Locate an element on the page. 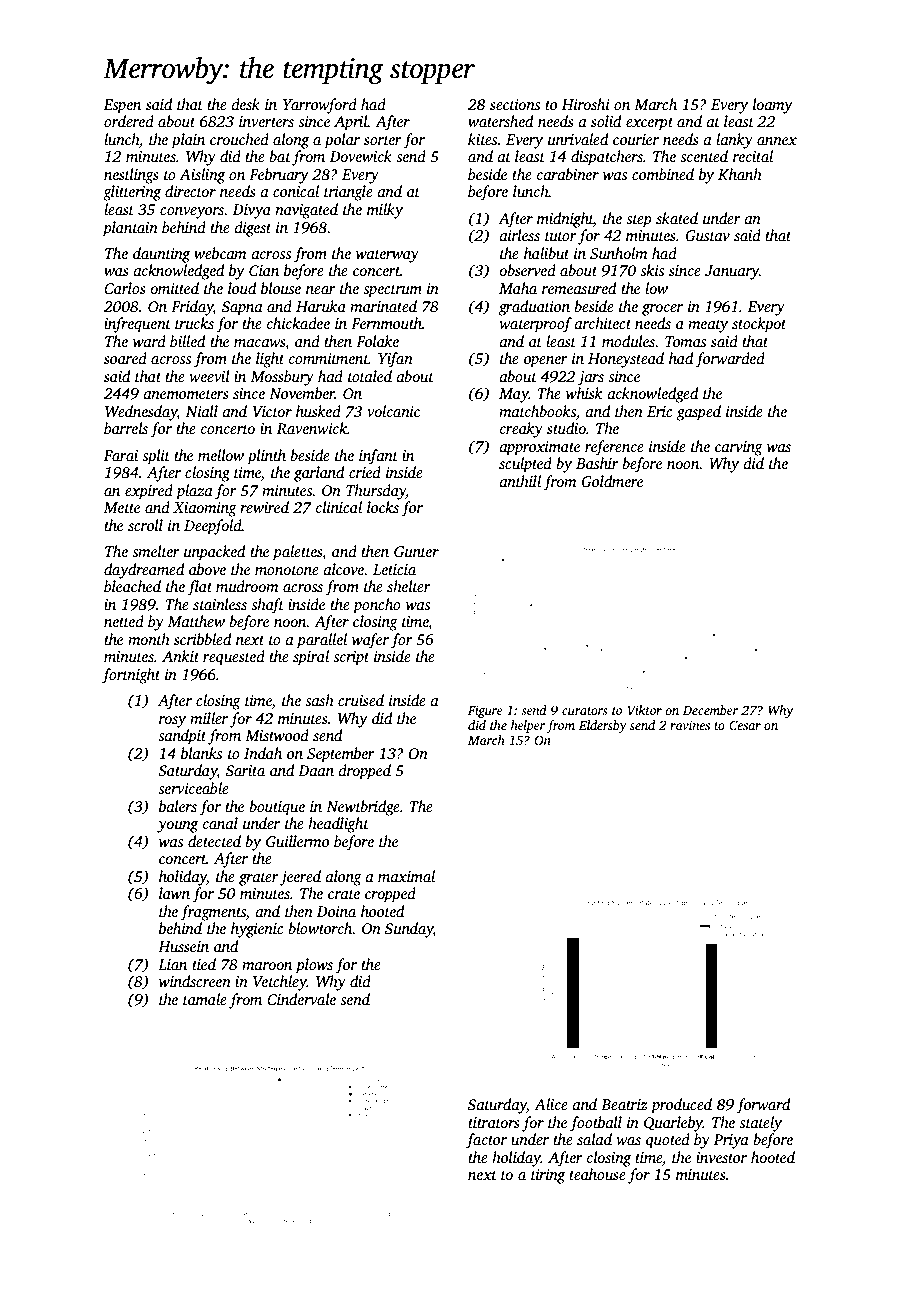  Sunholm is located at coordinates (619, 253).
